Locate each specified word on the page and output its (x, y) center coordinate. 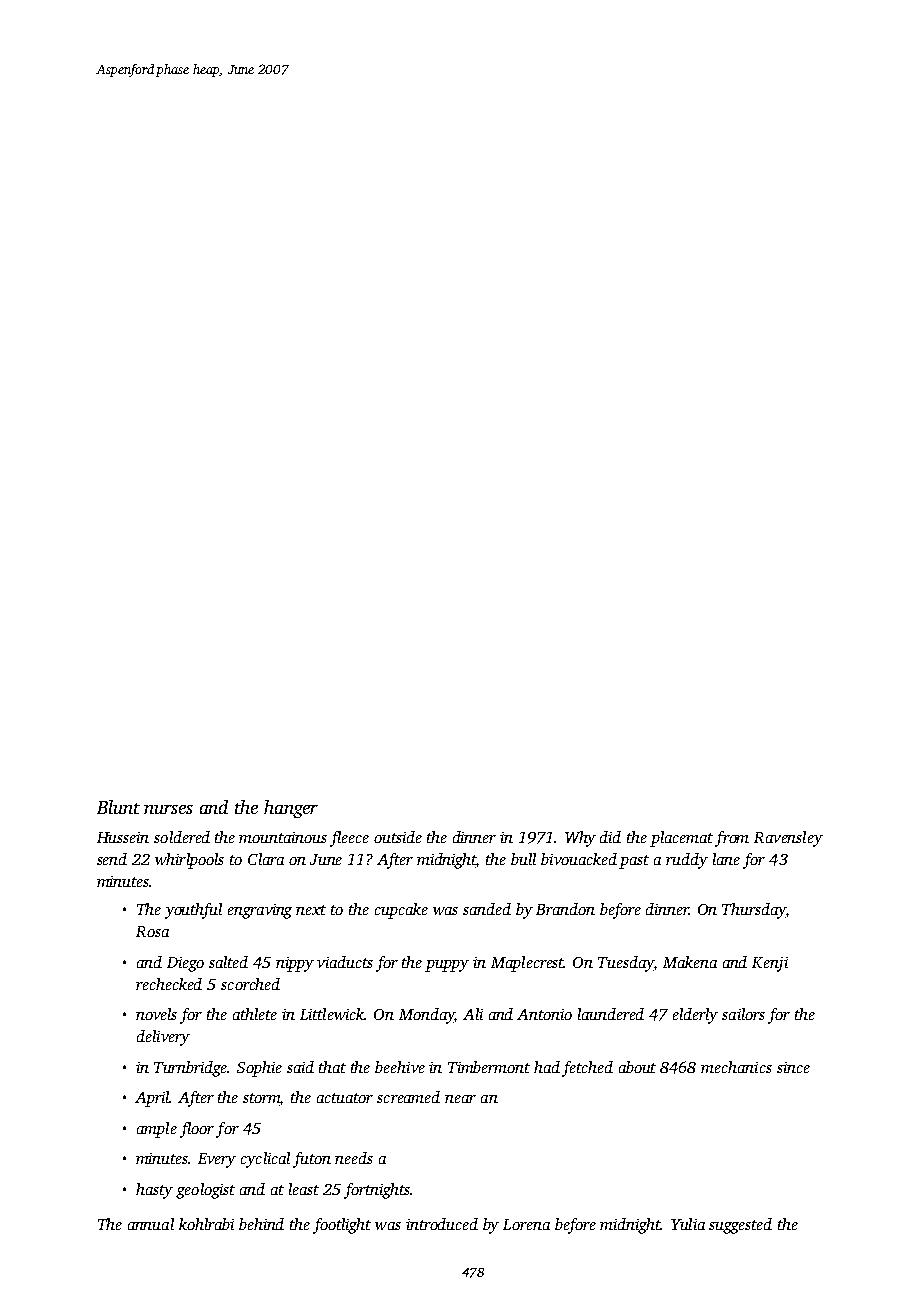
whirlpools (189, 861)
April (152, 1099)
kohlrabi (206, 1224)
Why (580, 839)
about (637, 1067)
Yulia (688, 1224)
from (732, 839)
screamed (408, 1097)
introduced (442, 1224)
